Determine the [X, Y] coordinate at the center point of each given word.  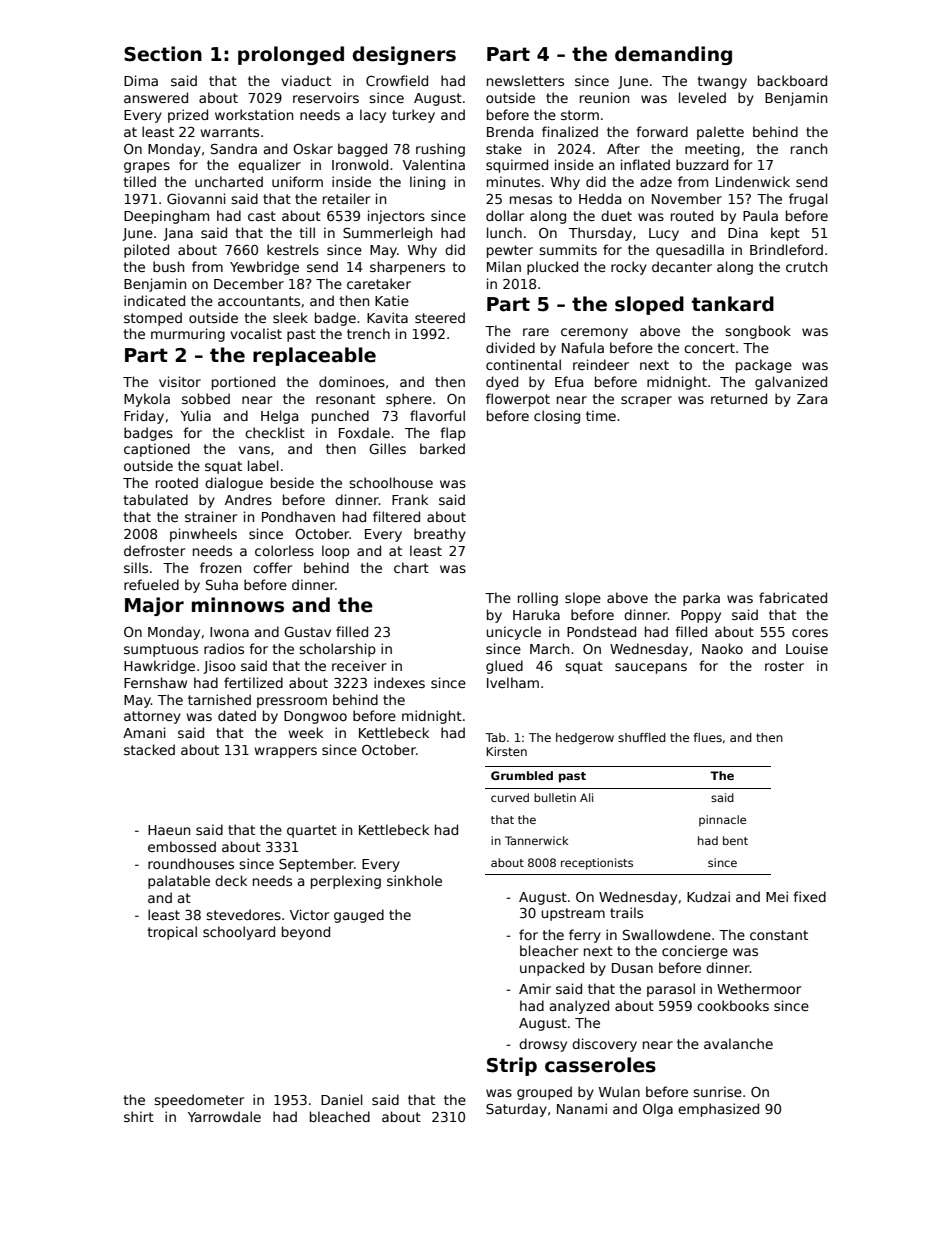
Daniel [342, 1099]
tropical [172, 933]
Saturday [516, 1110]
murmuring [188, 335]
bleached [340, 1116]
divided [510, 347]
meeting [712, 150]
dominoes [352, 381]
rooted [177, 482]
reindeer [601, 364]
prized [188, 116]
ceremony [594, 333]
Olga [658, 1110]
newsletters [525, 80]
